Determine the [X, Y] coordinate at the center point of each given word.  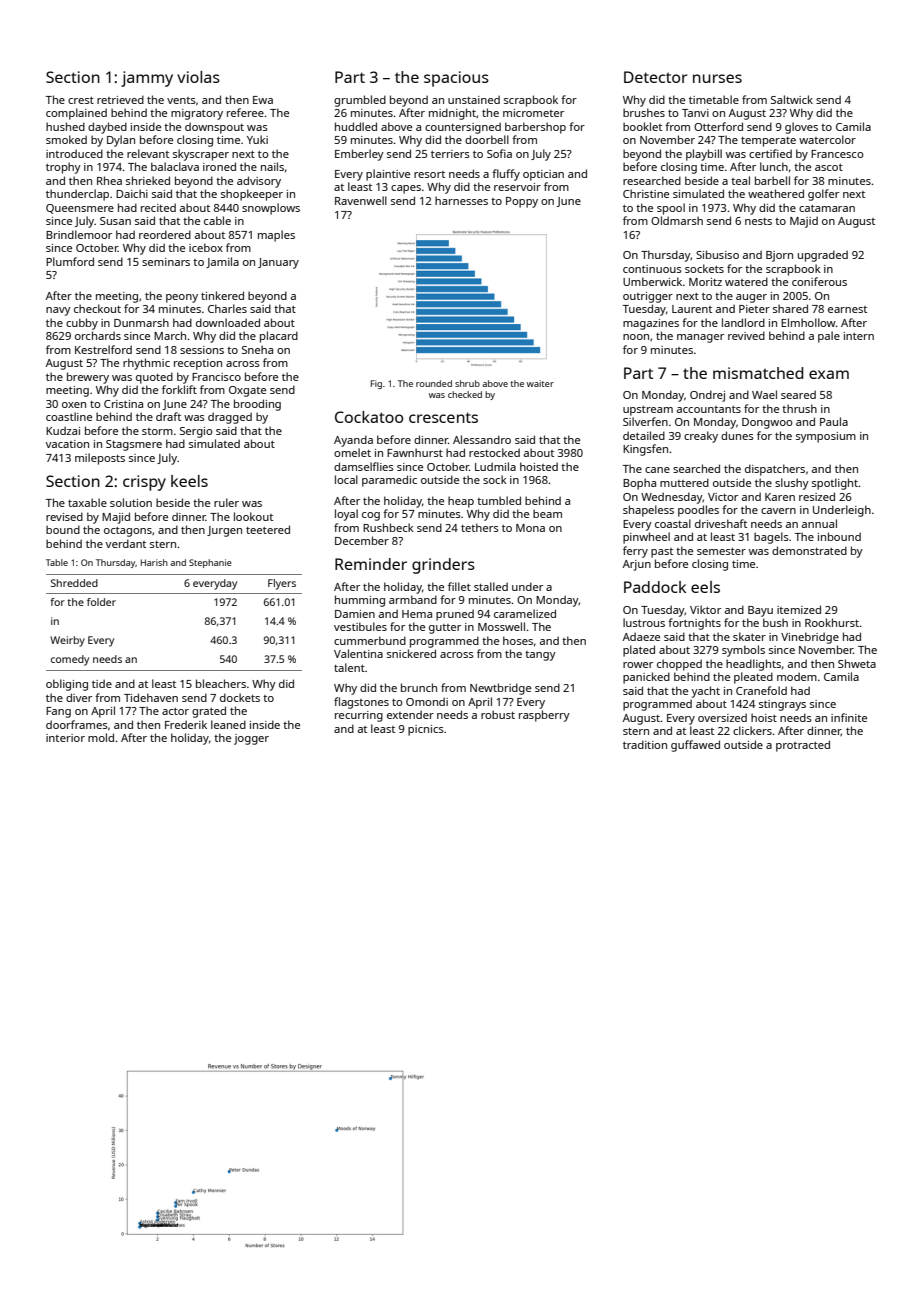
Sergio [196, 432]
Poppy [522, 202]
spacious [456, 79]
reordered [165, 234]
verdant [126, 543]
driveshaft [721, 523]
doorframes [77, 724]
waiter [540, 383]
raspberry [544, 716]
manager [700, 338]
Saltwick [792, 99]
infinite [849, 717]
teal [740, 180]
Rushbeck [388, 527]
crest [81, 100]
